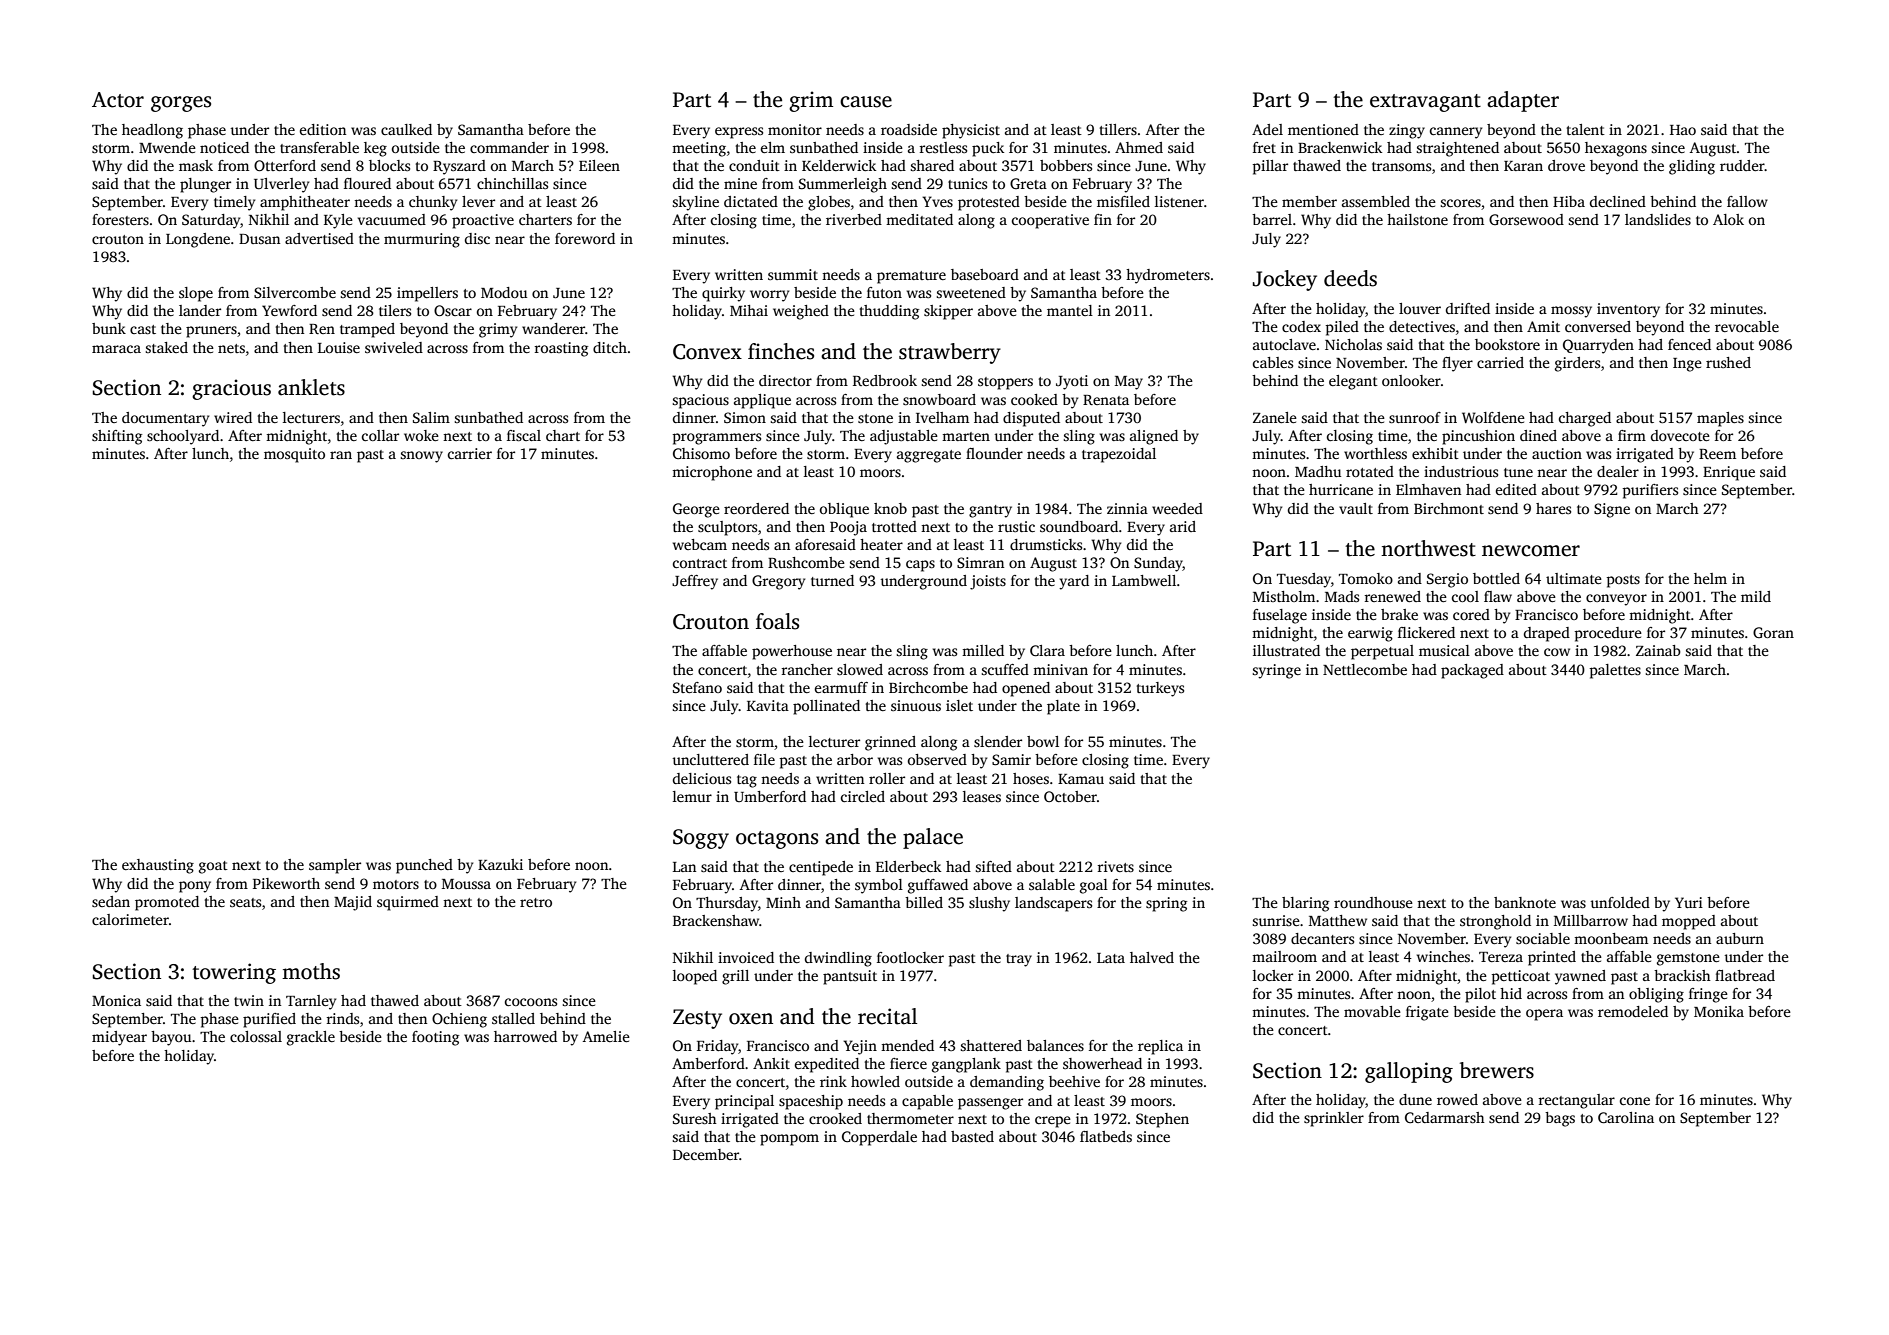 The width and height of the screenshot is (1889, 1335). I want to click on Nicholas, so click(1353, 344).
